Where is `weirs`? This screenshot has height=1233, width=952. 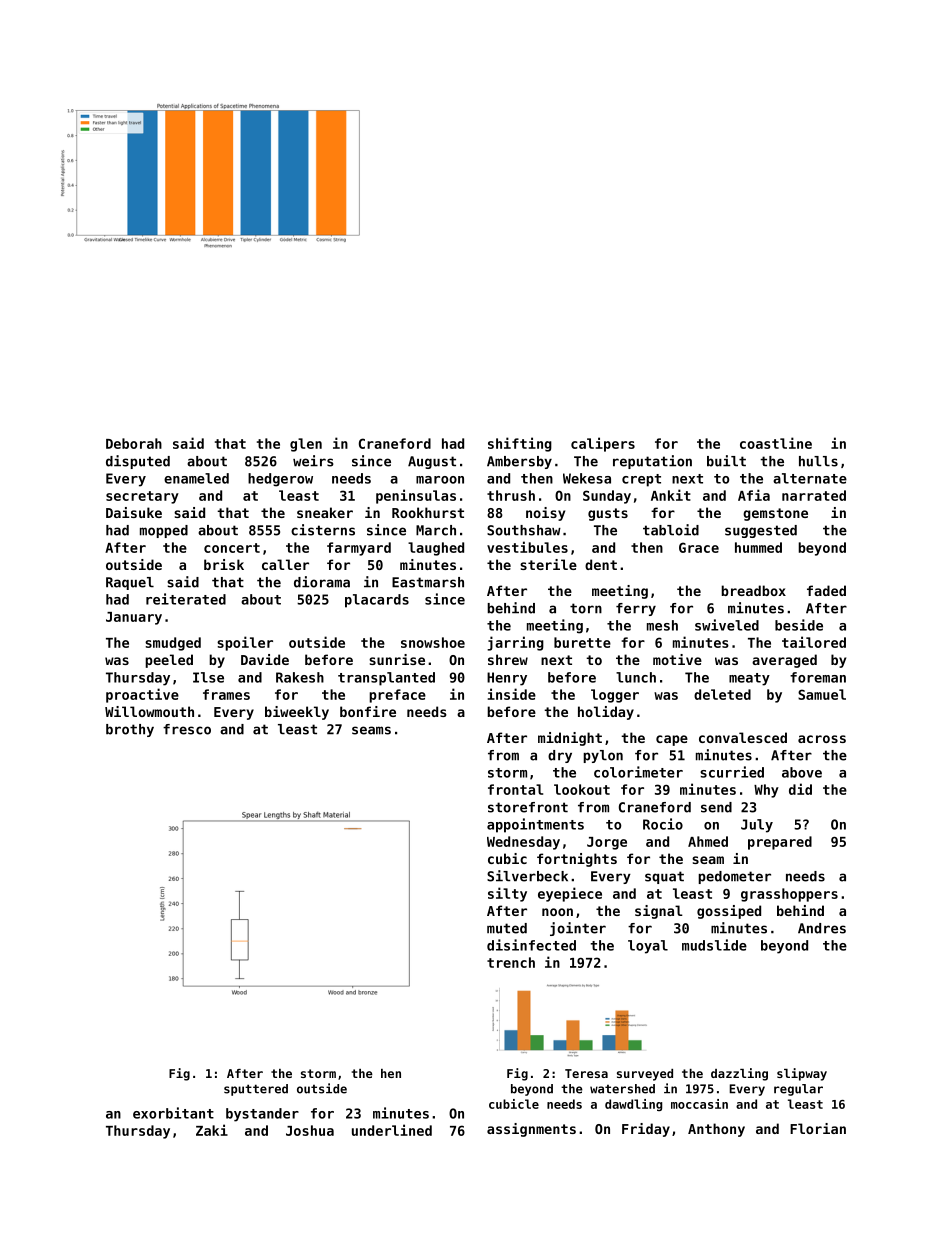
weirs is located at coordinates (313, 461).
